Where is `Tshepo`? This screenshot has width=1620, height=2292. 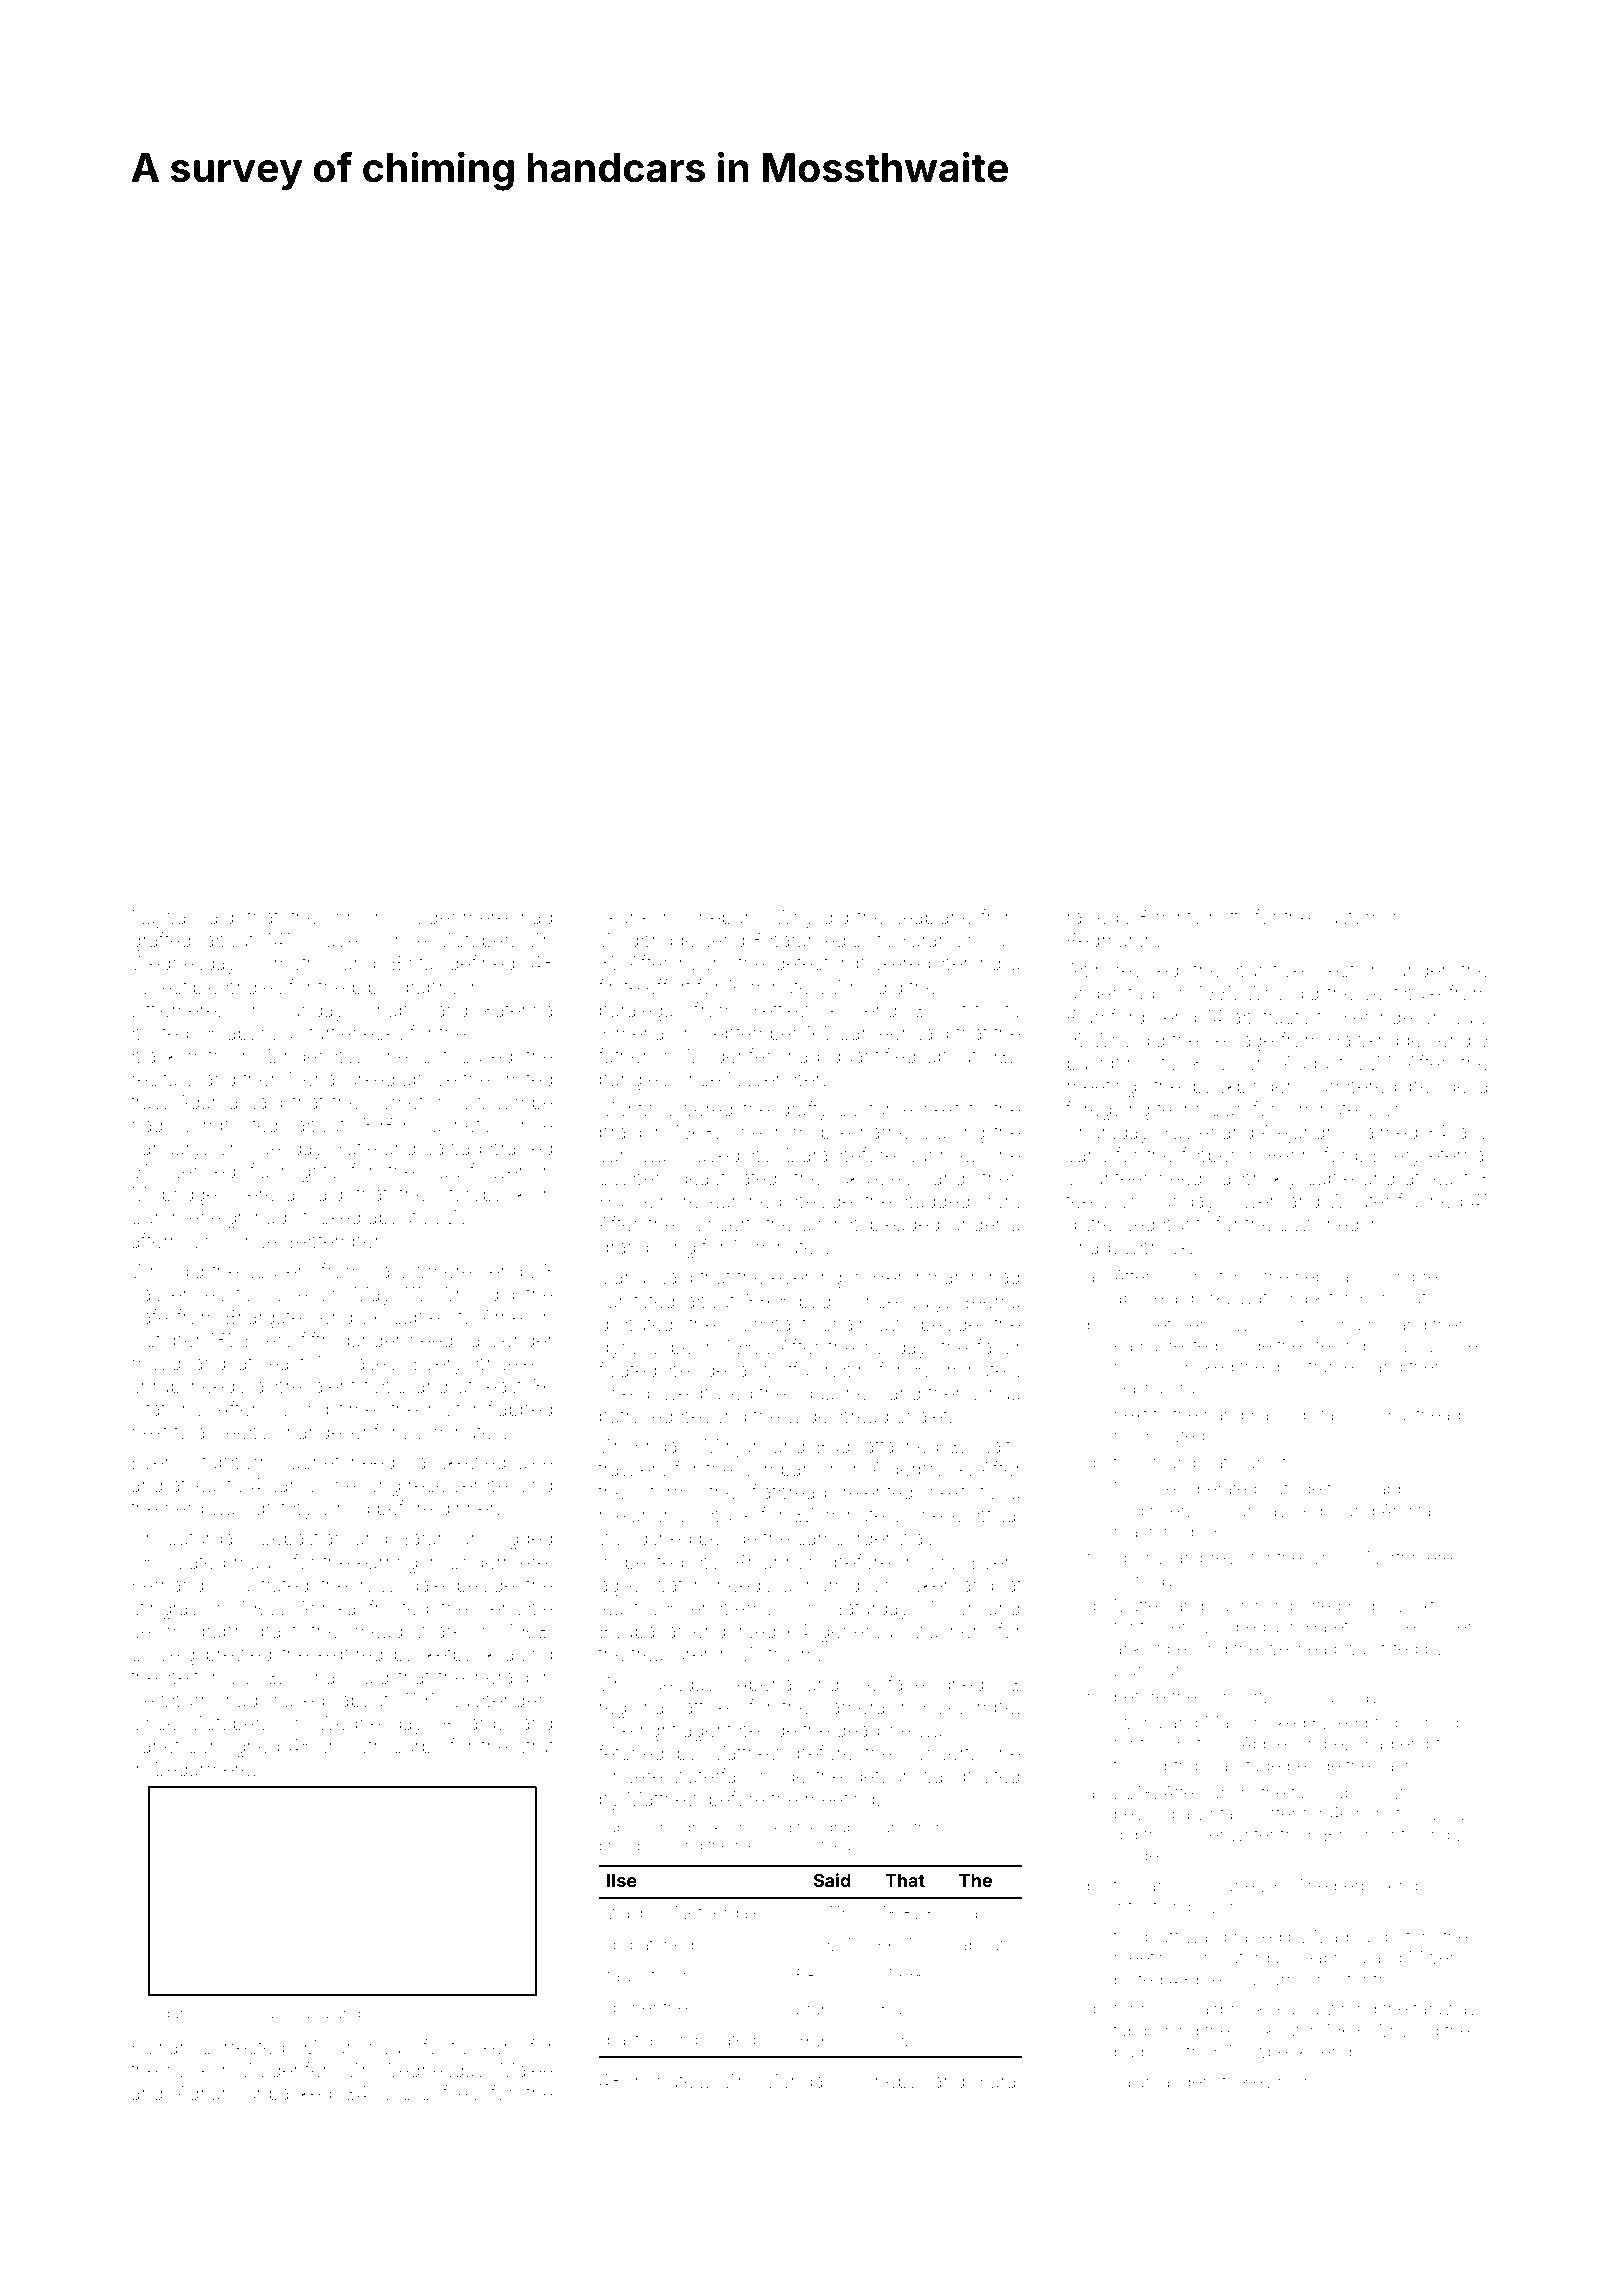 Tshepo is located at coordinates (886, 2082).
